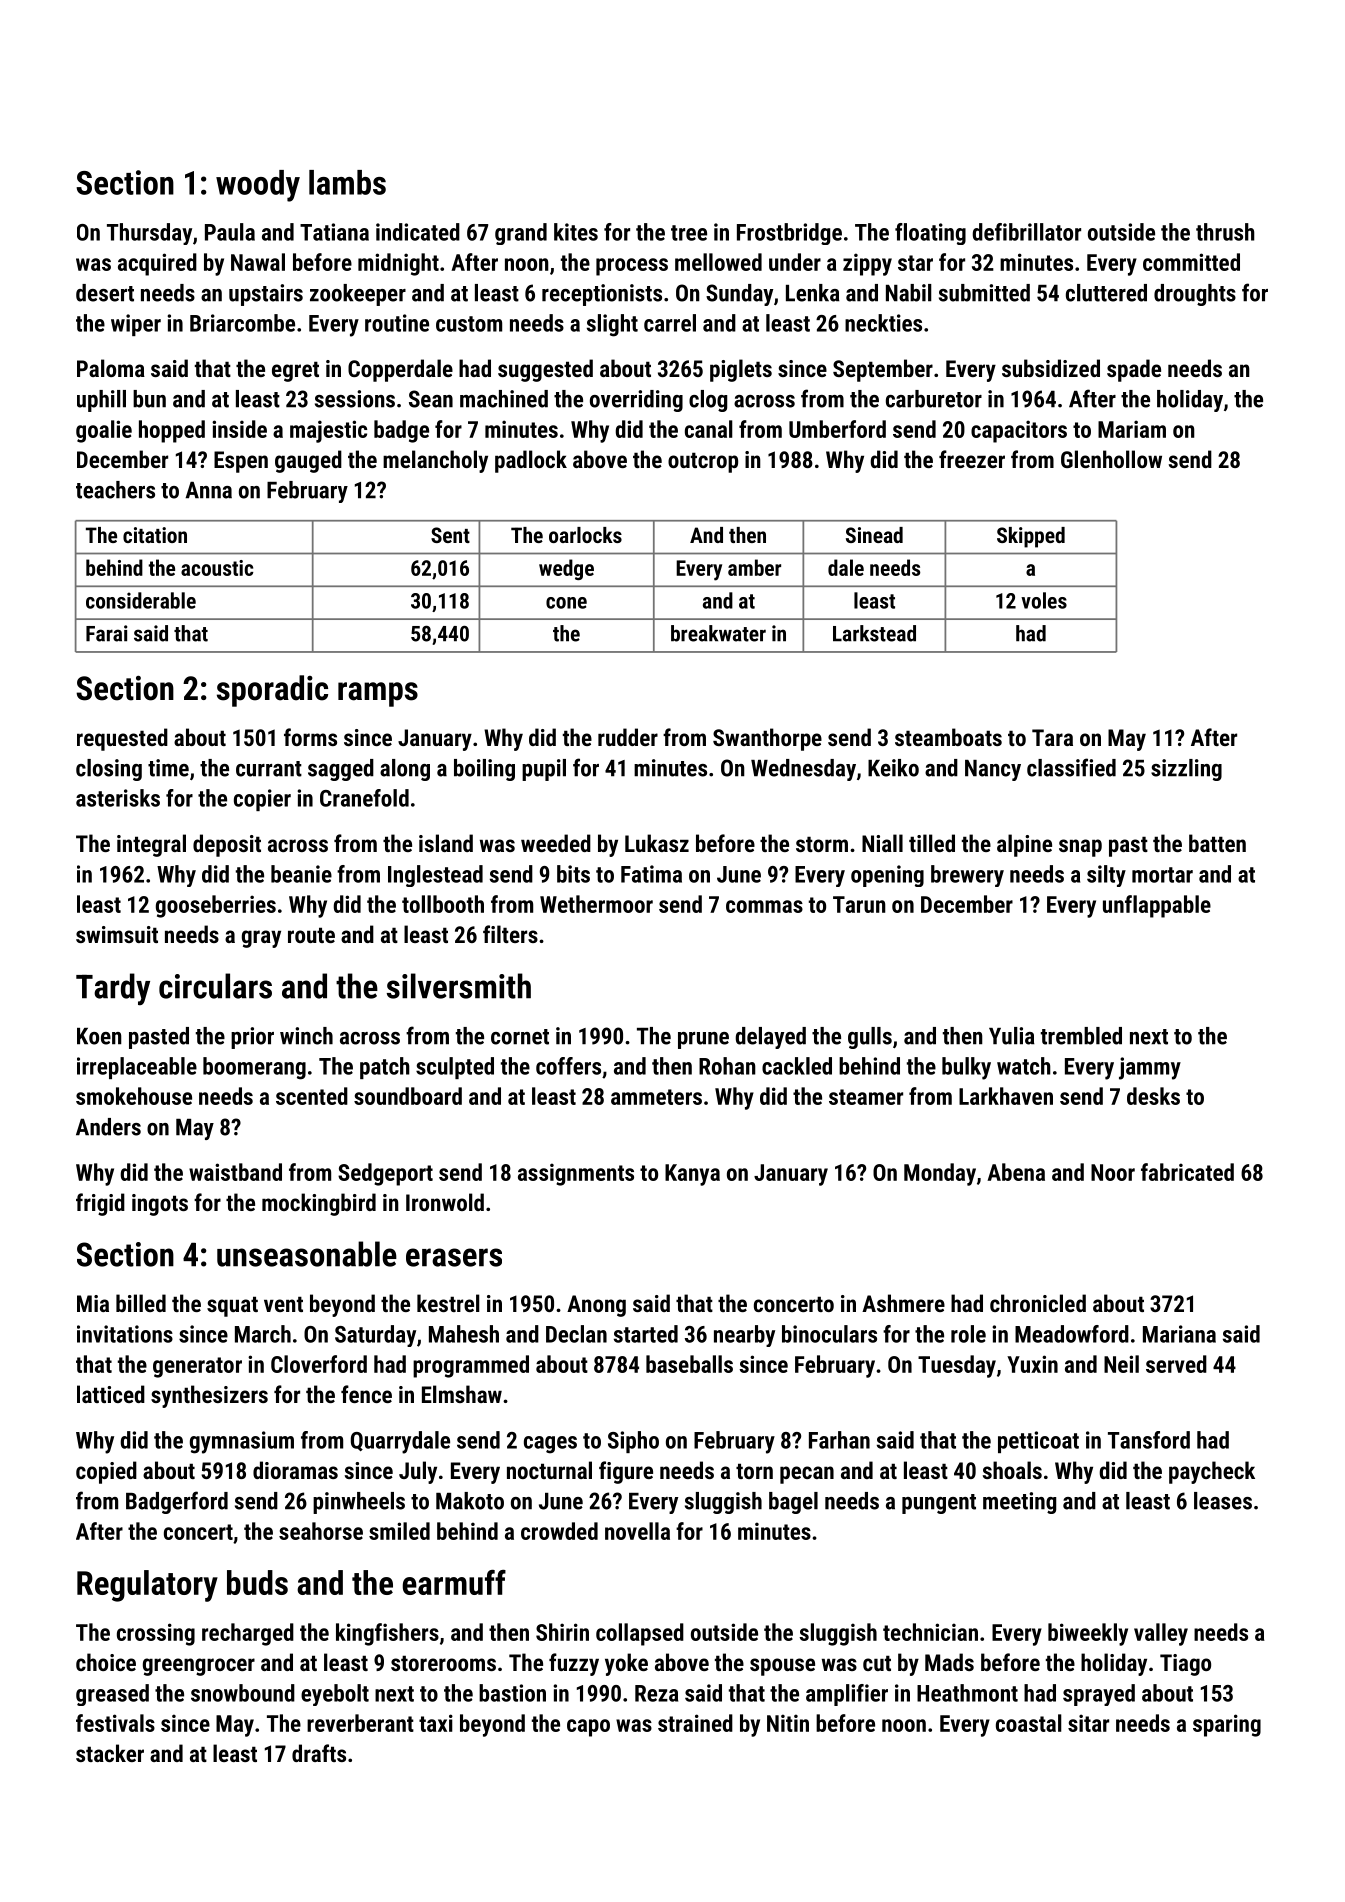 The height and width of the screenshot is (1902, 1345). I want to click on drafts, so click(319, 1753).
